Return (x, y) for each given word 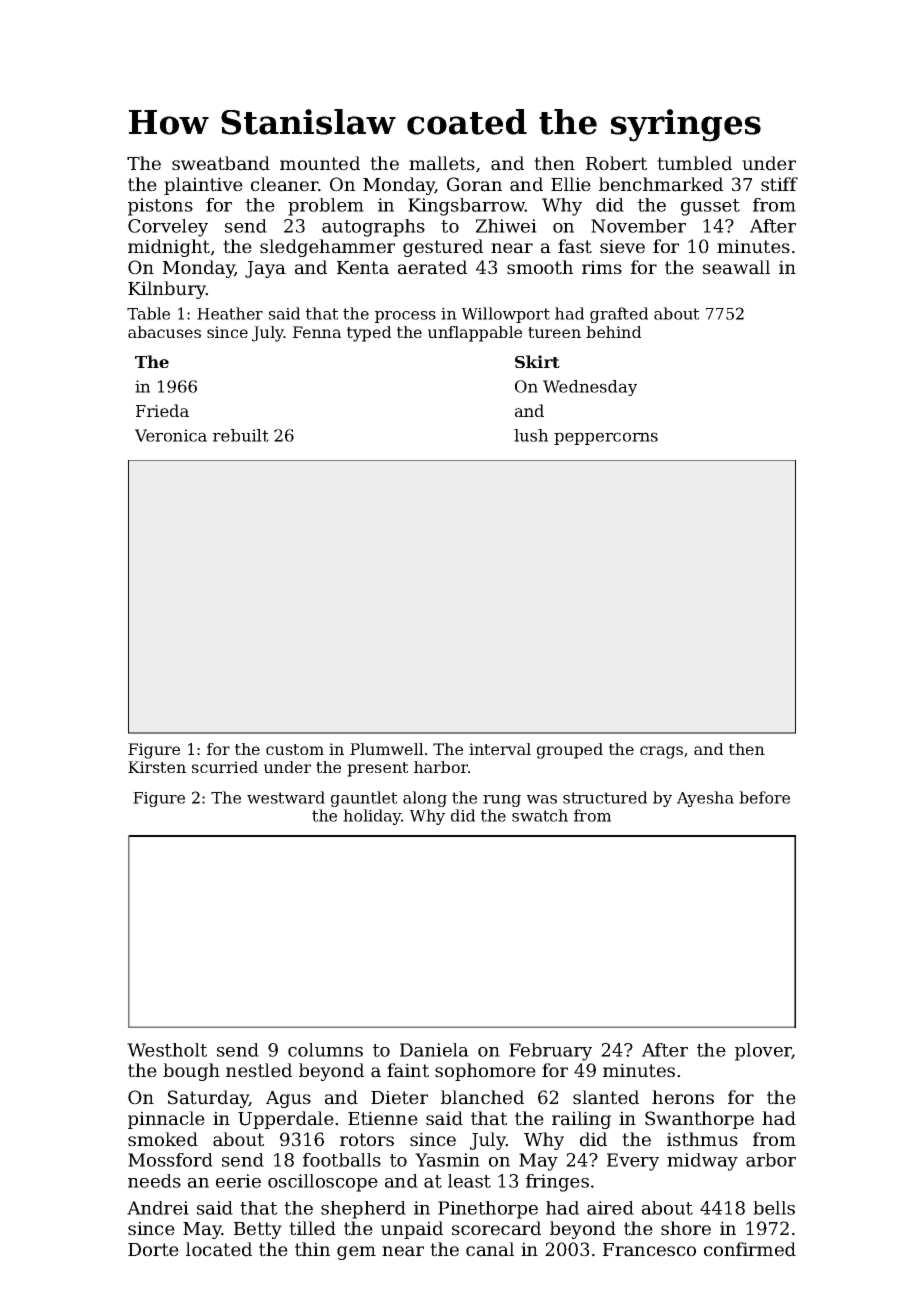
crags (661, 752)
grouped (570, 751)
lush (531, 435)
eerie (238, 1181)
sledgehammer (327, 248)
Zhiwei (506, 226)
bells (774, 1208)
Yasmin (447, 1160)
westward (286, 797)
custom (295, 749)
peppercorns (606, 438)
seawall (736, 267)
